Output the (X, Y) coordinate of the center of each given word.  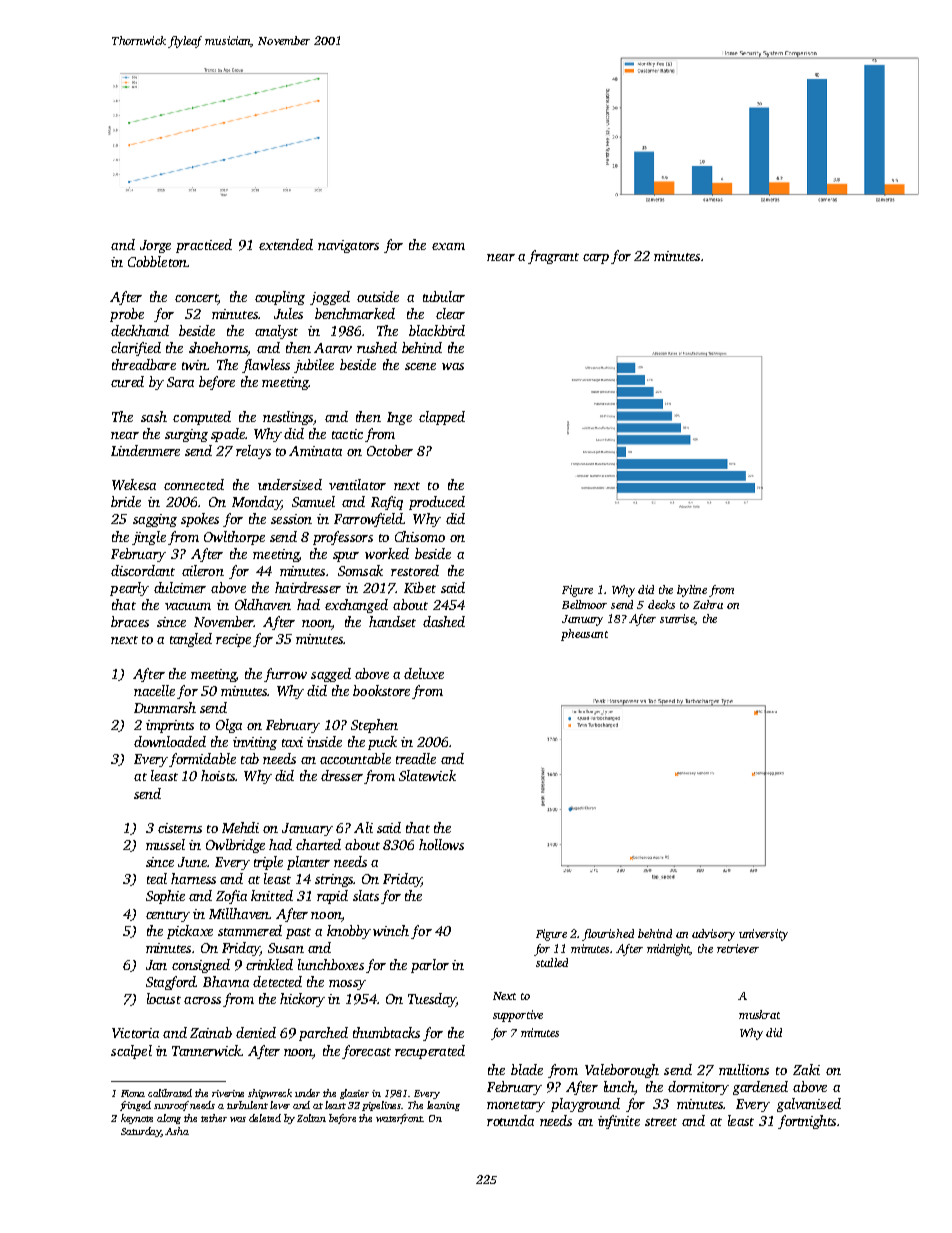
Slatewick (427, 775)
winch (391, 930)
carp (596, 259)
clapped (442, 418)
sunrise (677, 619)
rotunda (510, 1120)
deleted (265, 1118)
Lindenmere (145, 450)
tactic (347, 434)
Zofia (231, 897)
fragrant (553, 257)
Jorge (155, 246)
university (763, 935)
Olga (229, 726)
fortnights (807, 1122)
